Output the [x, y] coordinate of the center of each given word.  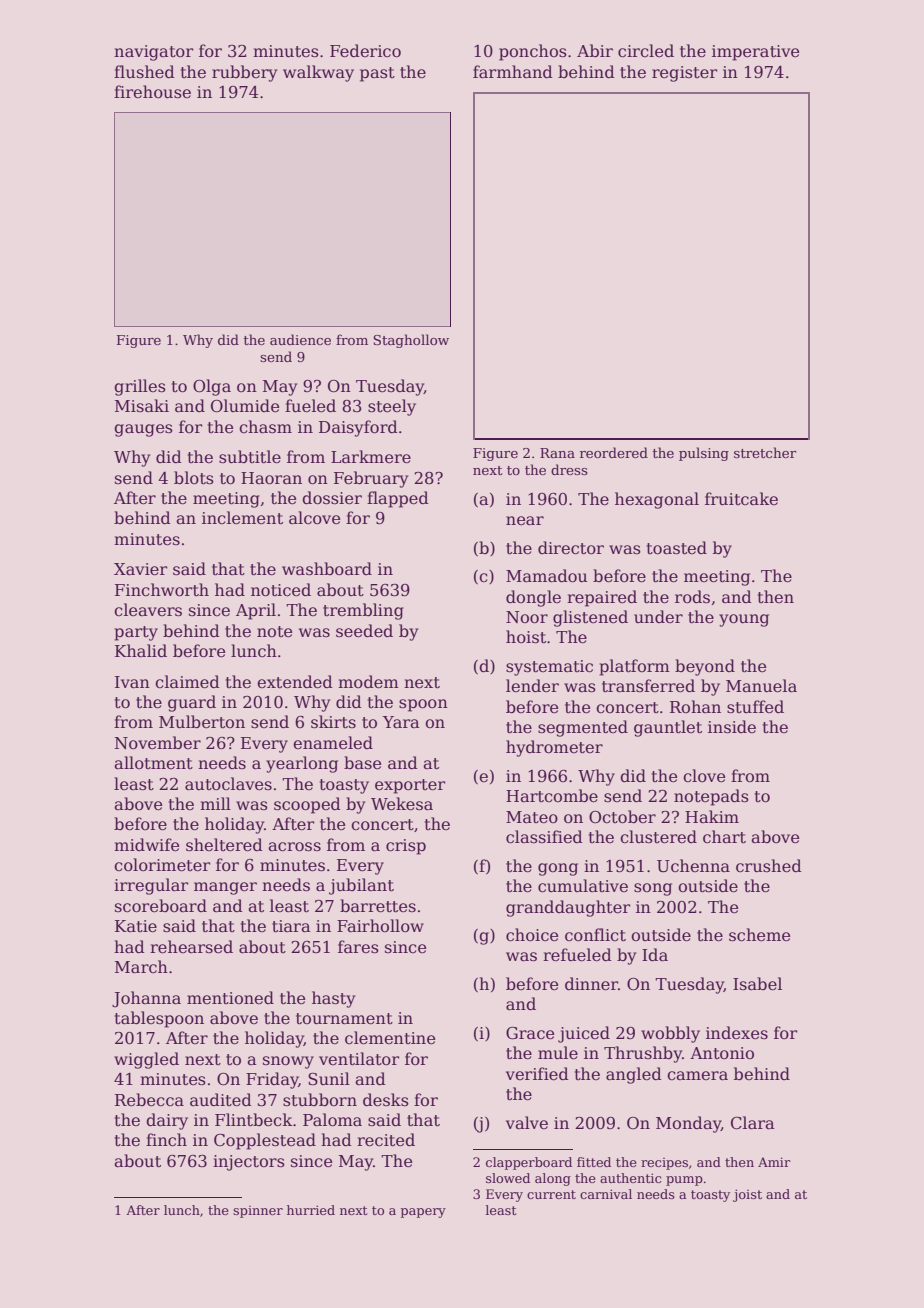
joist [747, 1195]
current [551, 1194]
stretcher [765, 452]
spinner [258, 1212]
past [377, 74]
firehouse [152, 91]
